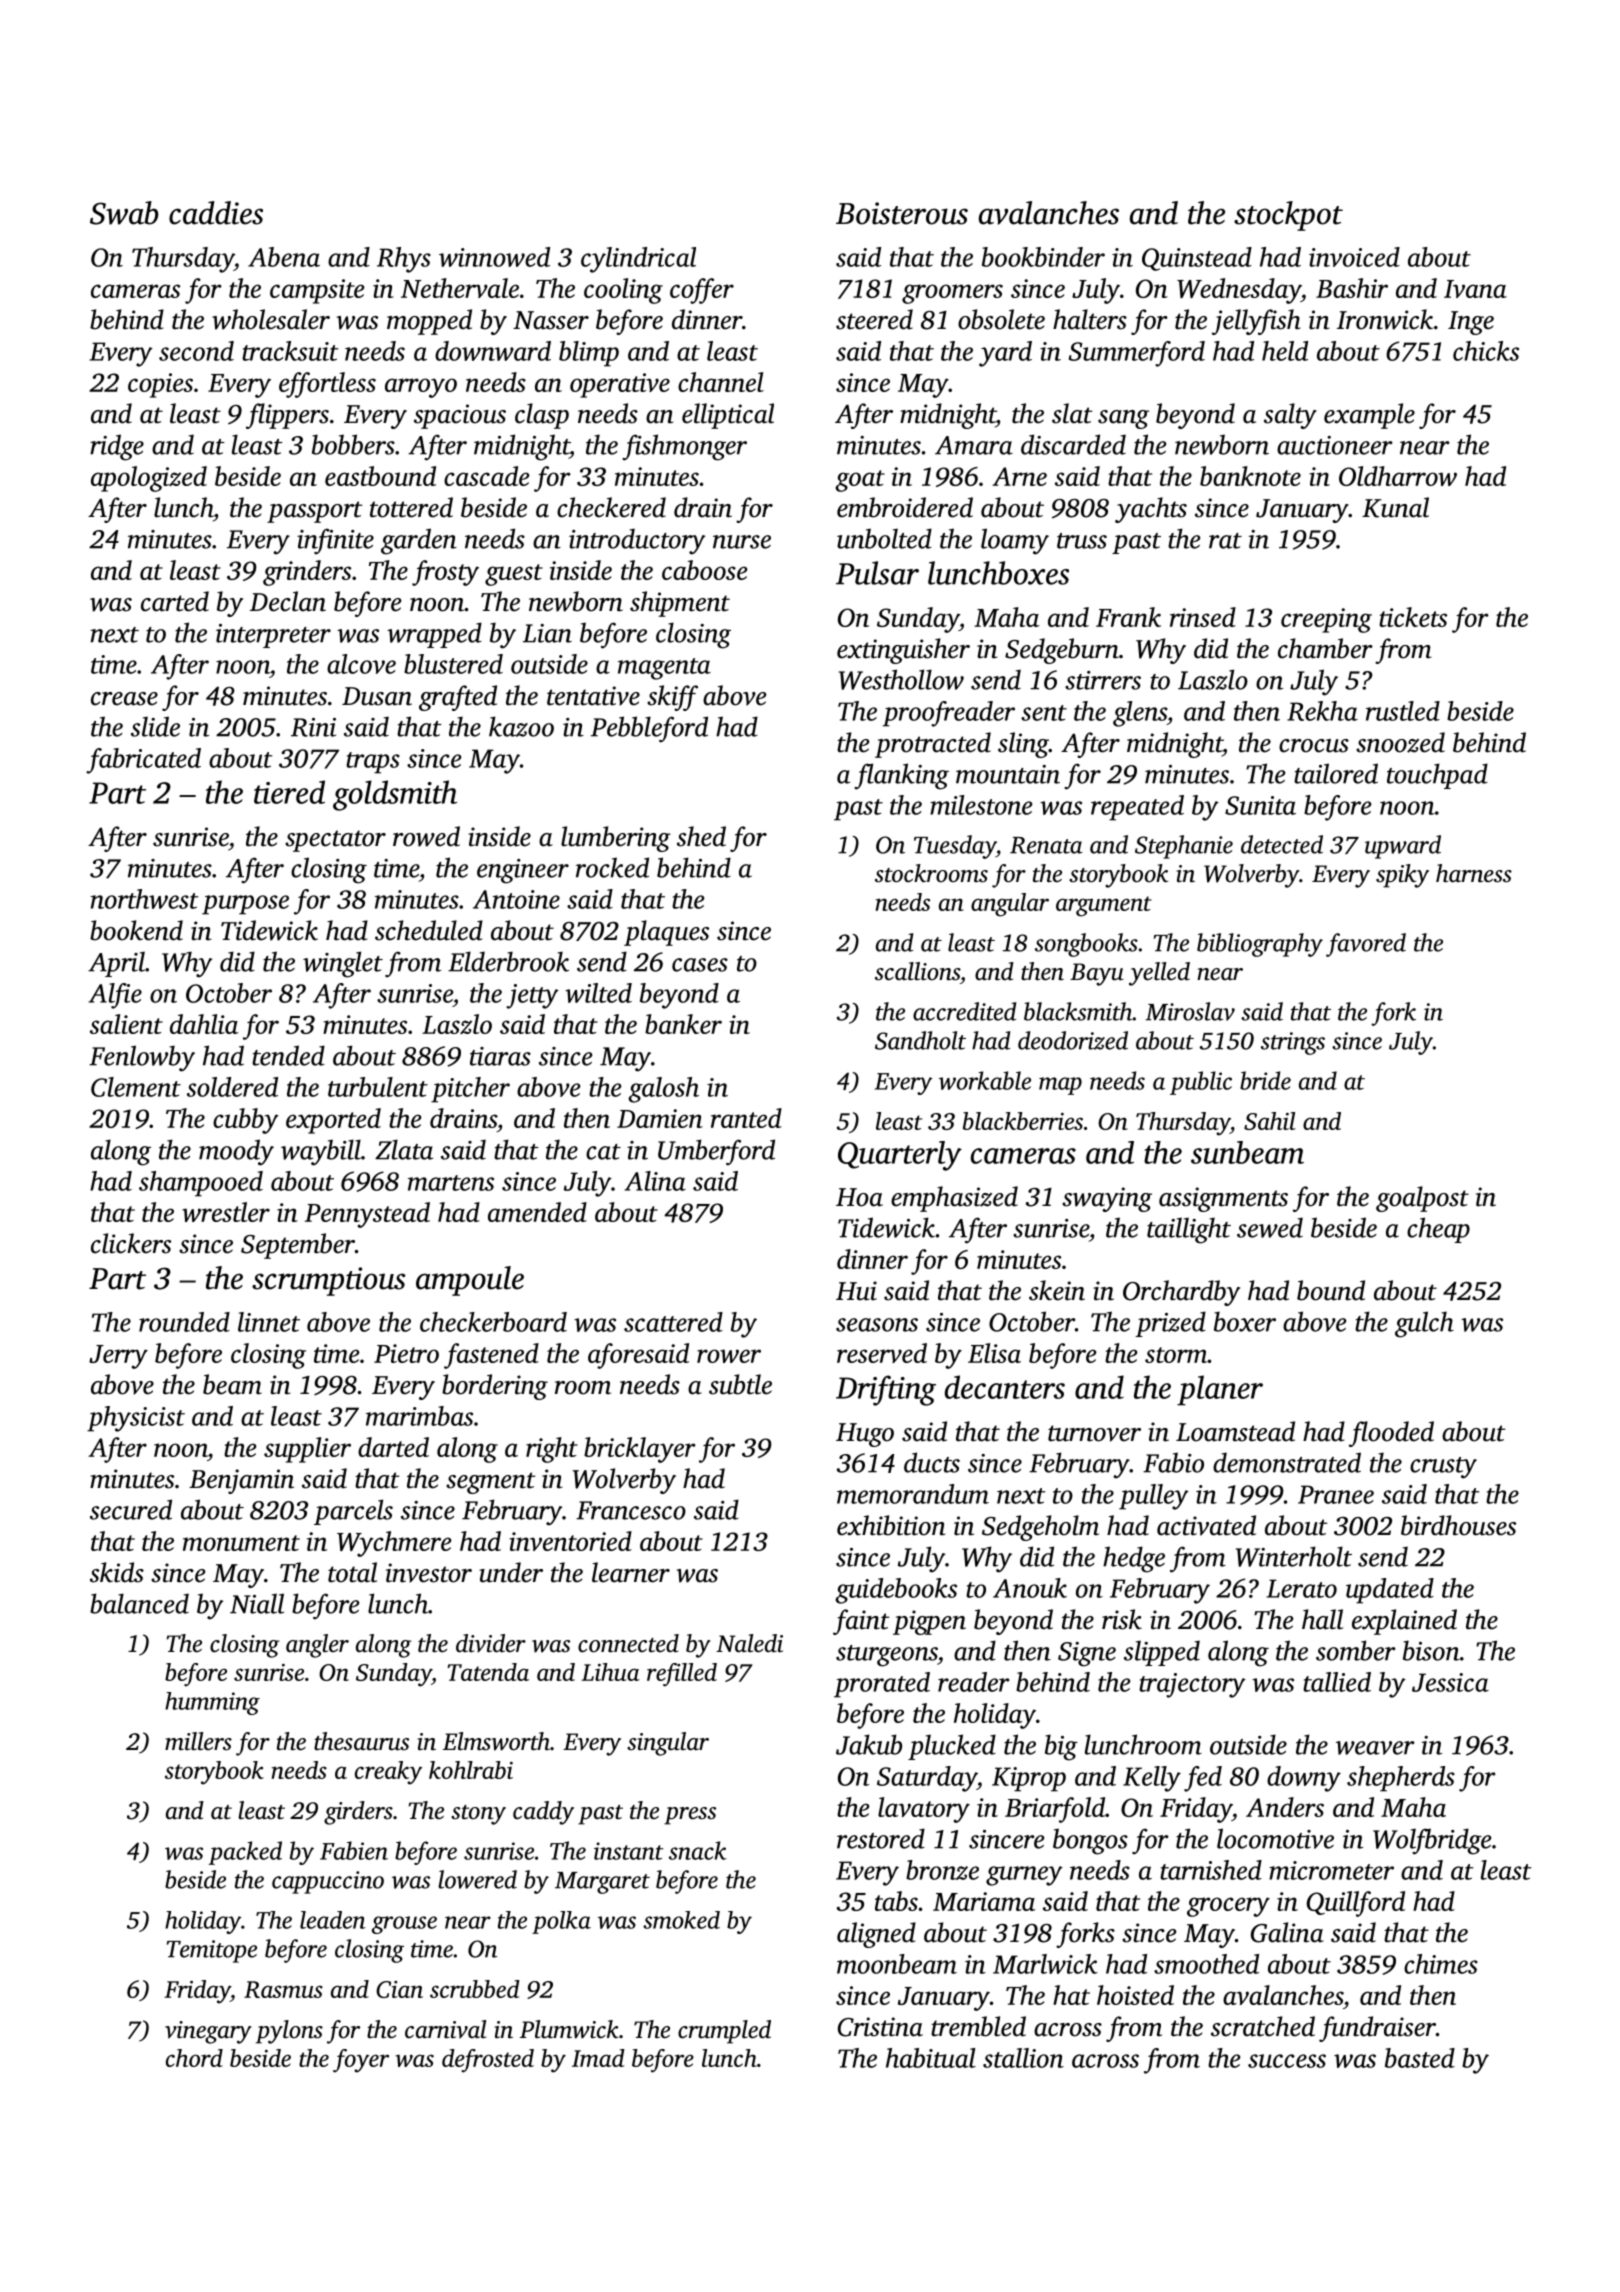 This image has width=1620, height=2292. Describe the element at coordinates (1288, 216) in the image. I see `stockpot` at that location.
